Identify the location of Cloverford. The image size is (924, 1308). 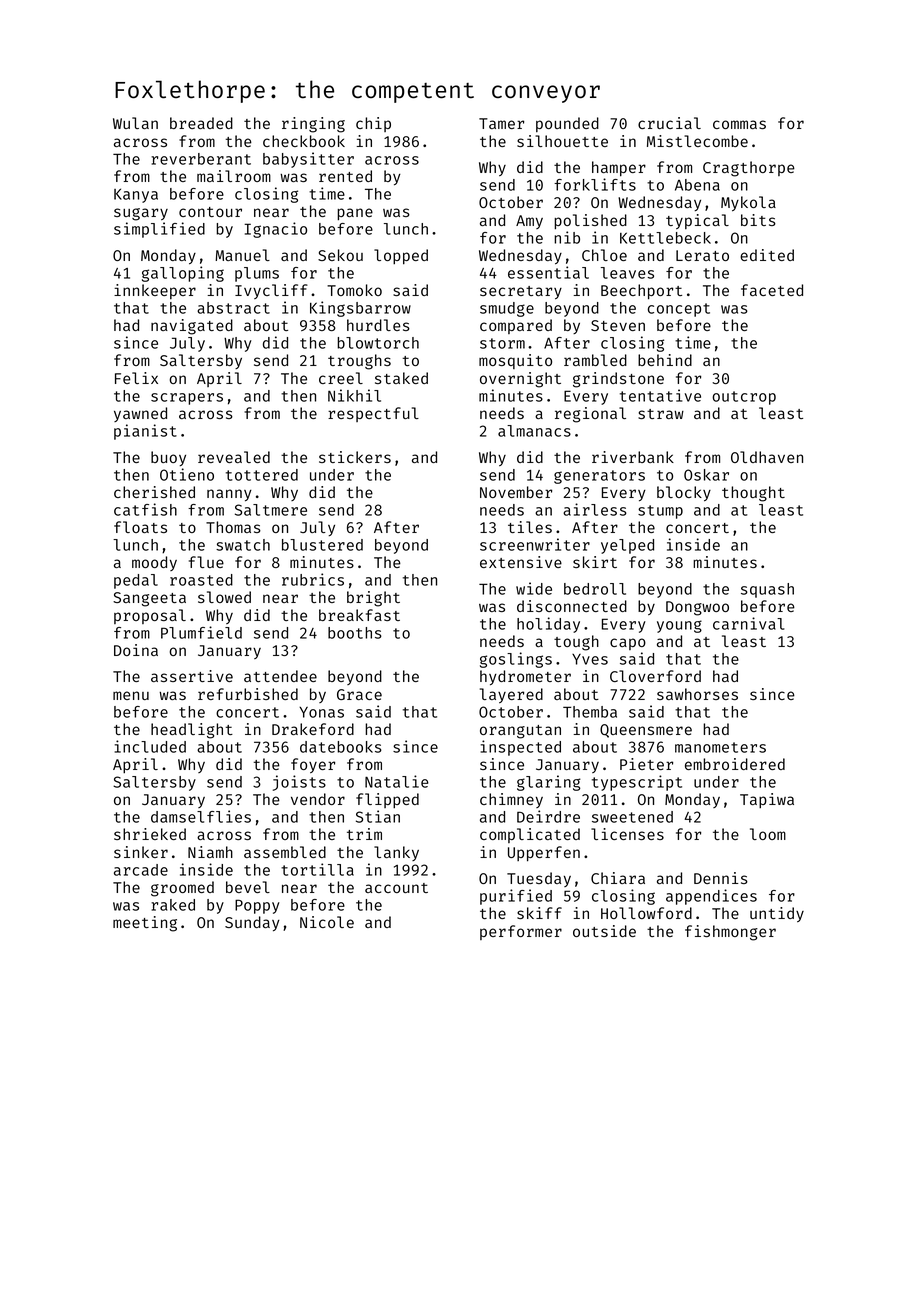
(655, 676).
